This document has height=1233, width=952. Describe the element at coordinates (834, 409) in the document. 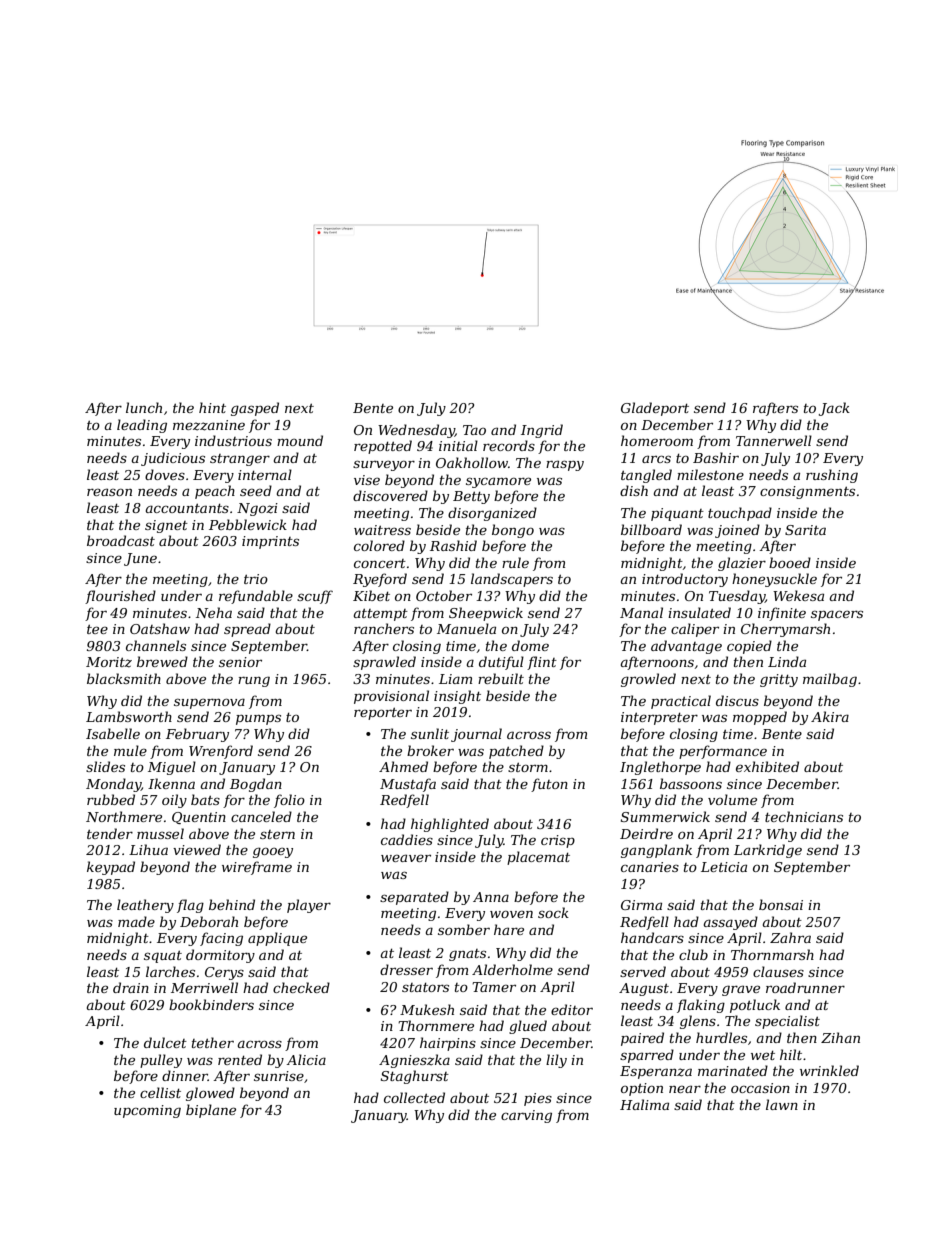

I see `Jack` at that location.
